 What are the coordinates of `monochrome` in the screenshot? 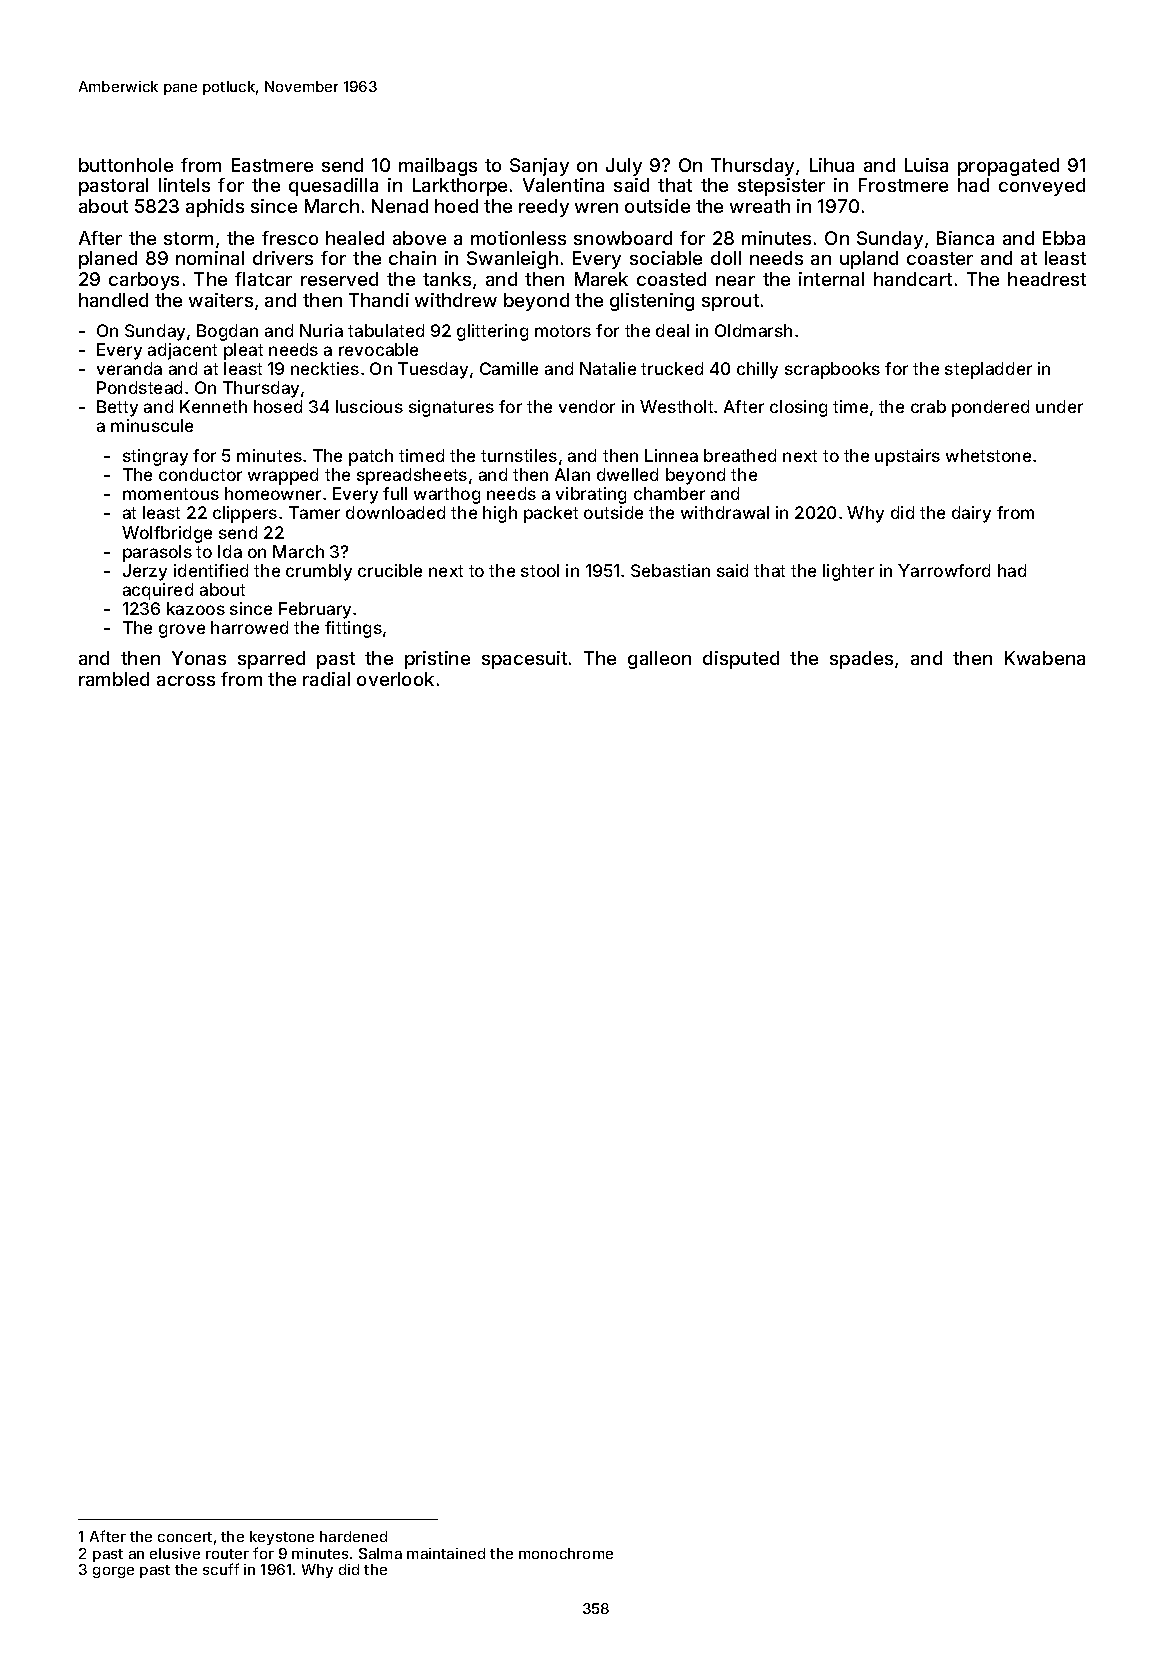 It's located at (566, 1553).
